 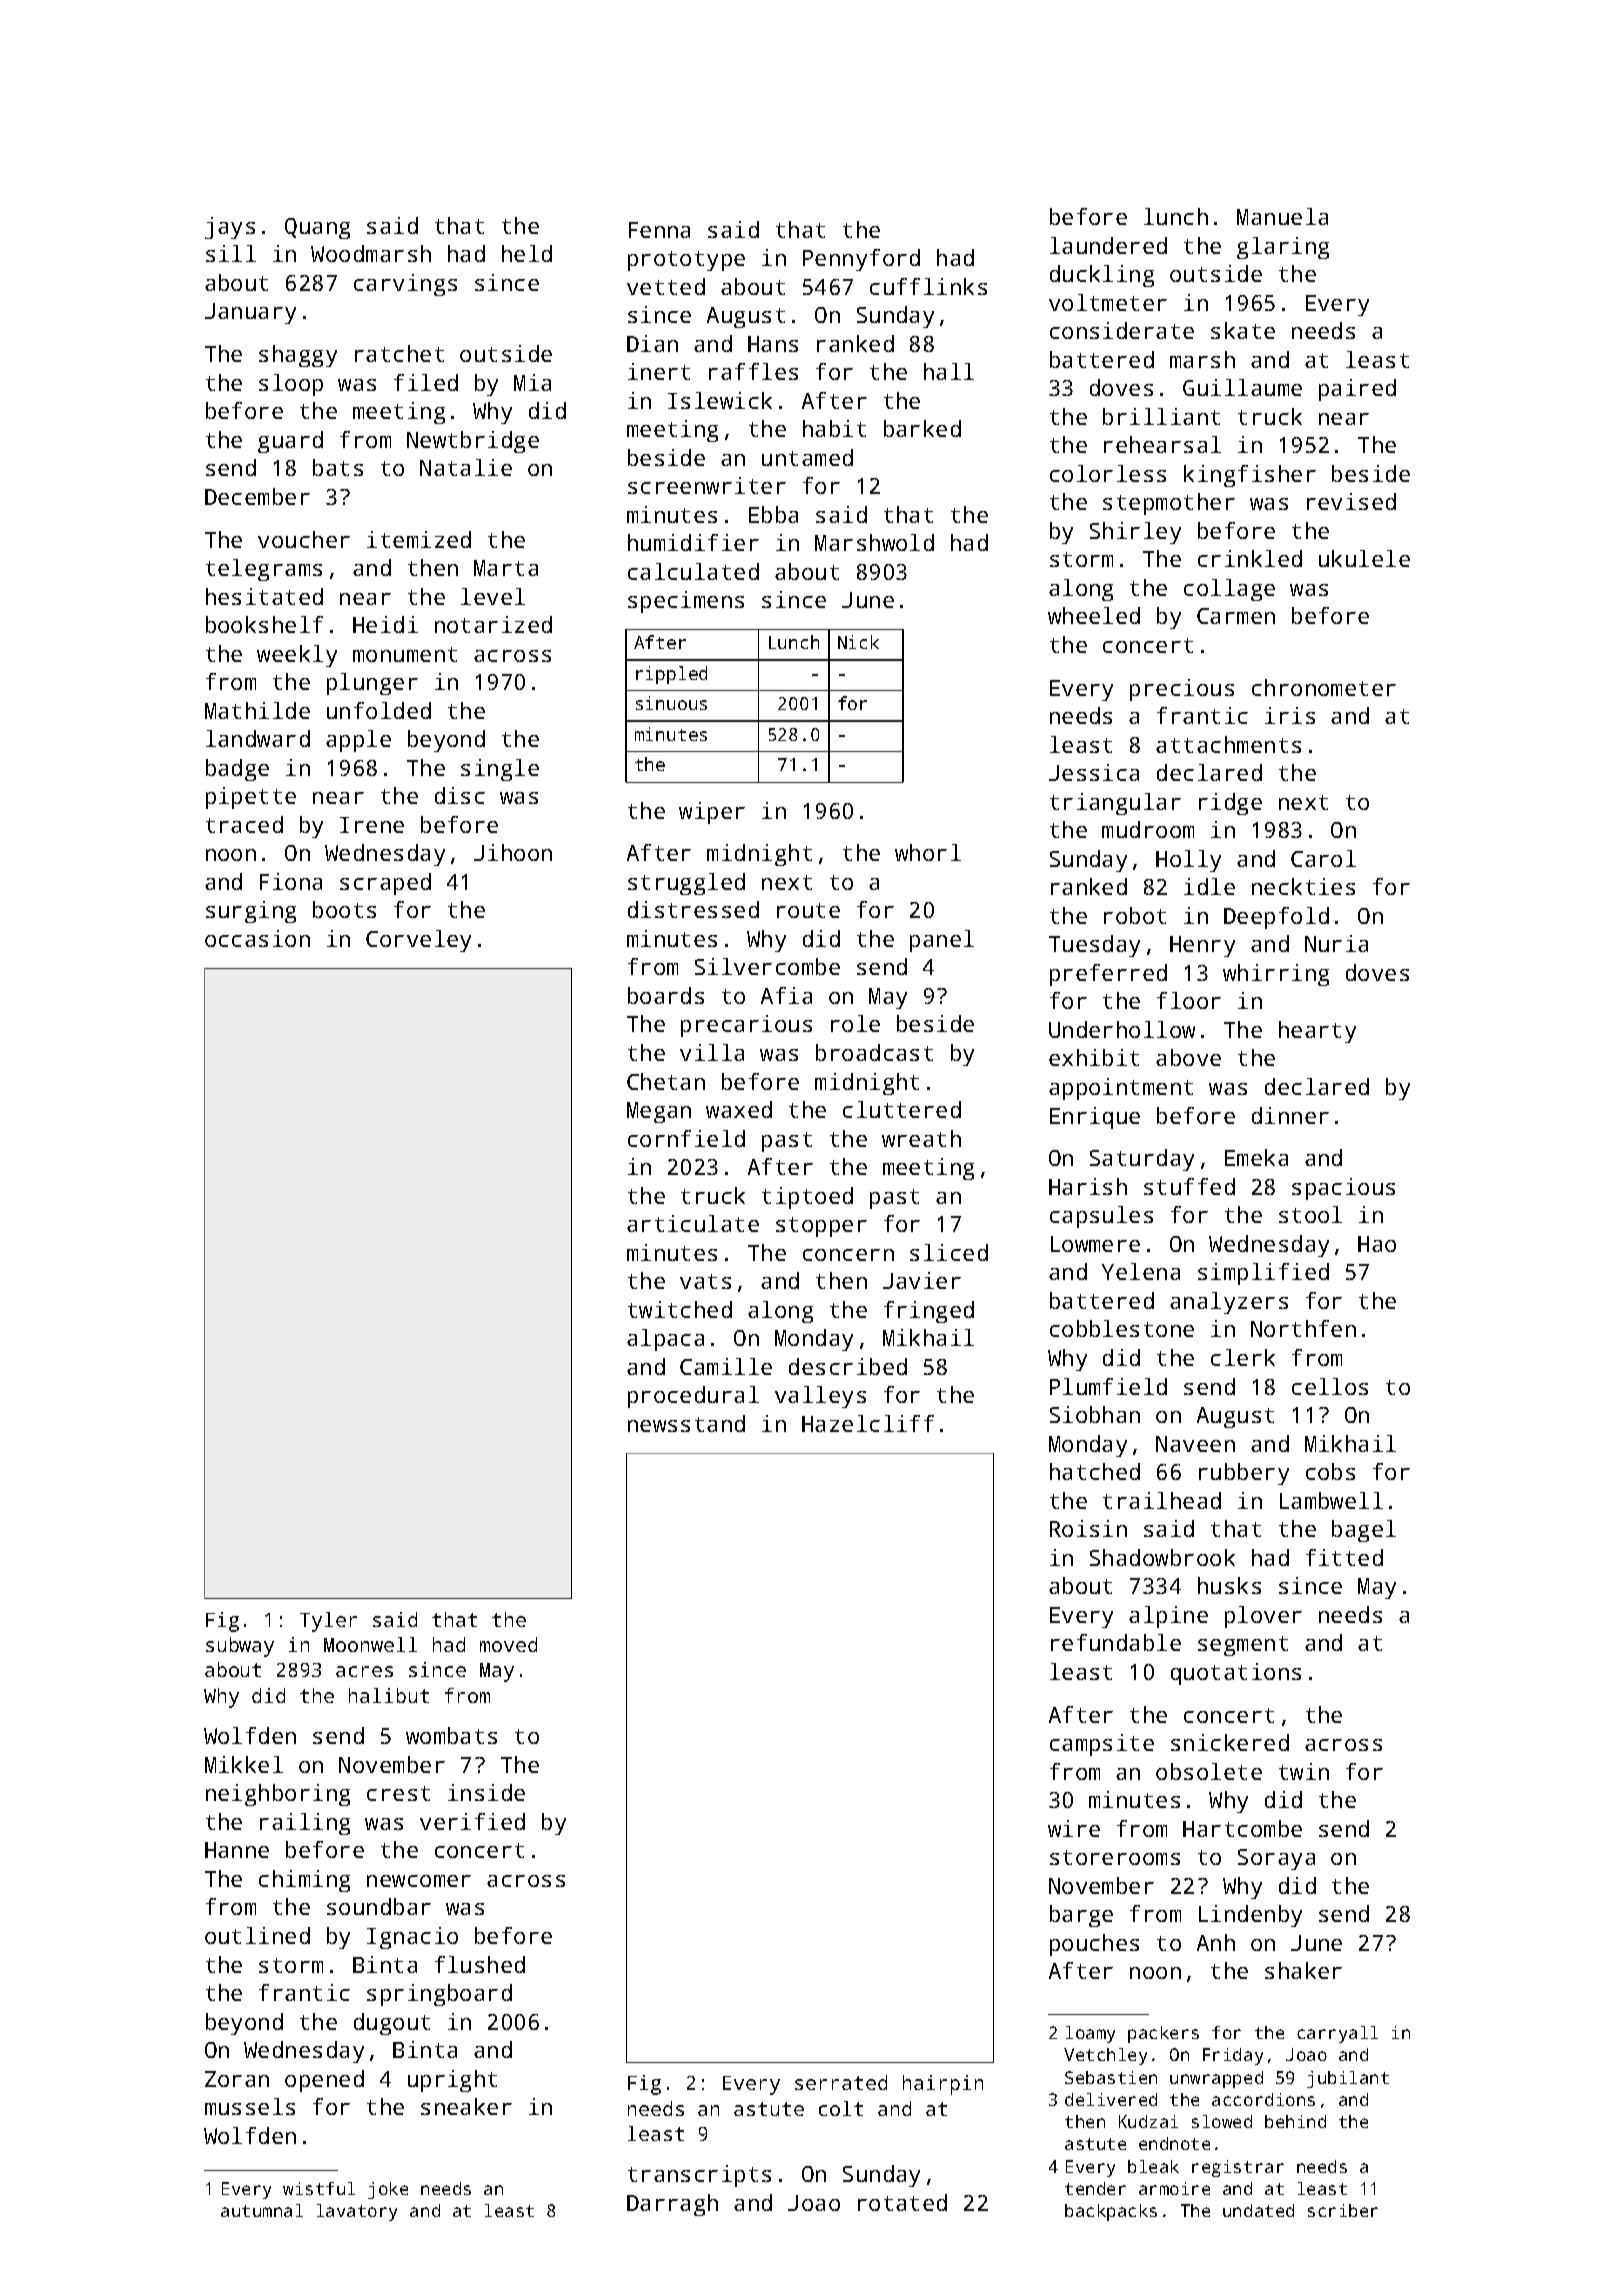 What do you see at coordinates (1161, 416) in the document?
I see `brilliant` at bounding box center [1161, 416].
